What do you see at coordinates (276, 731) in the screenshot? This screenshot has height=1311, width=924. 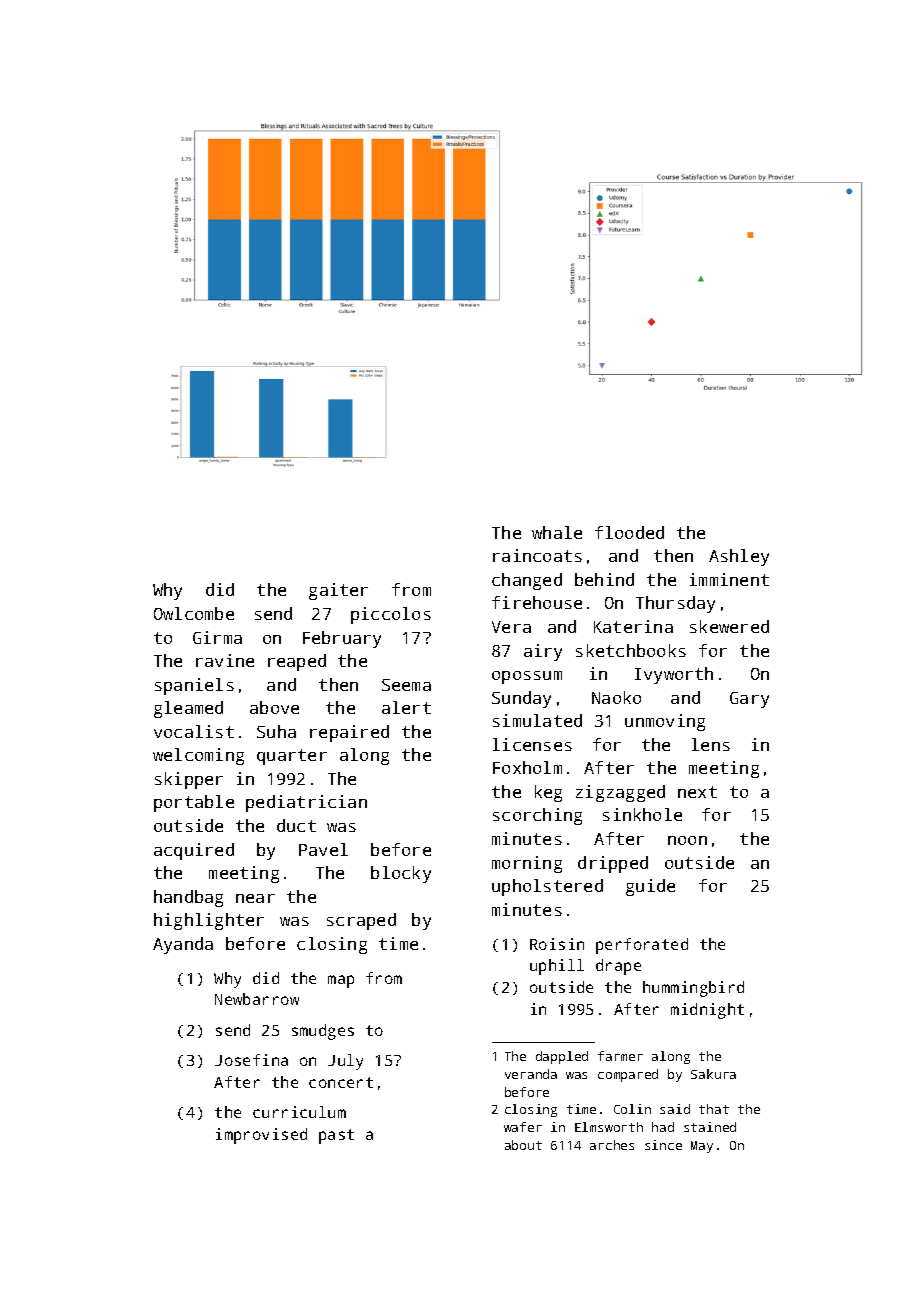 I see `Suha` at bounding box center [276, 731].
